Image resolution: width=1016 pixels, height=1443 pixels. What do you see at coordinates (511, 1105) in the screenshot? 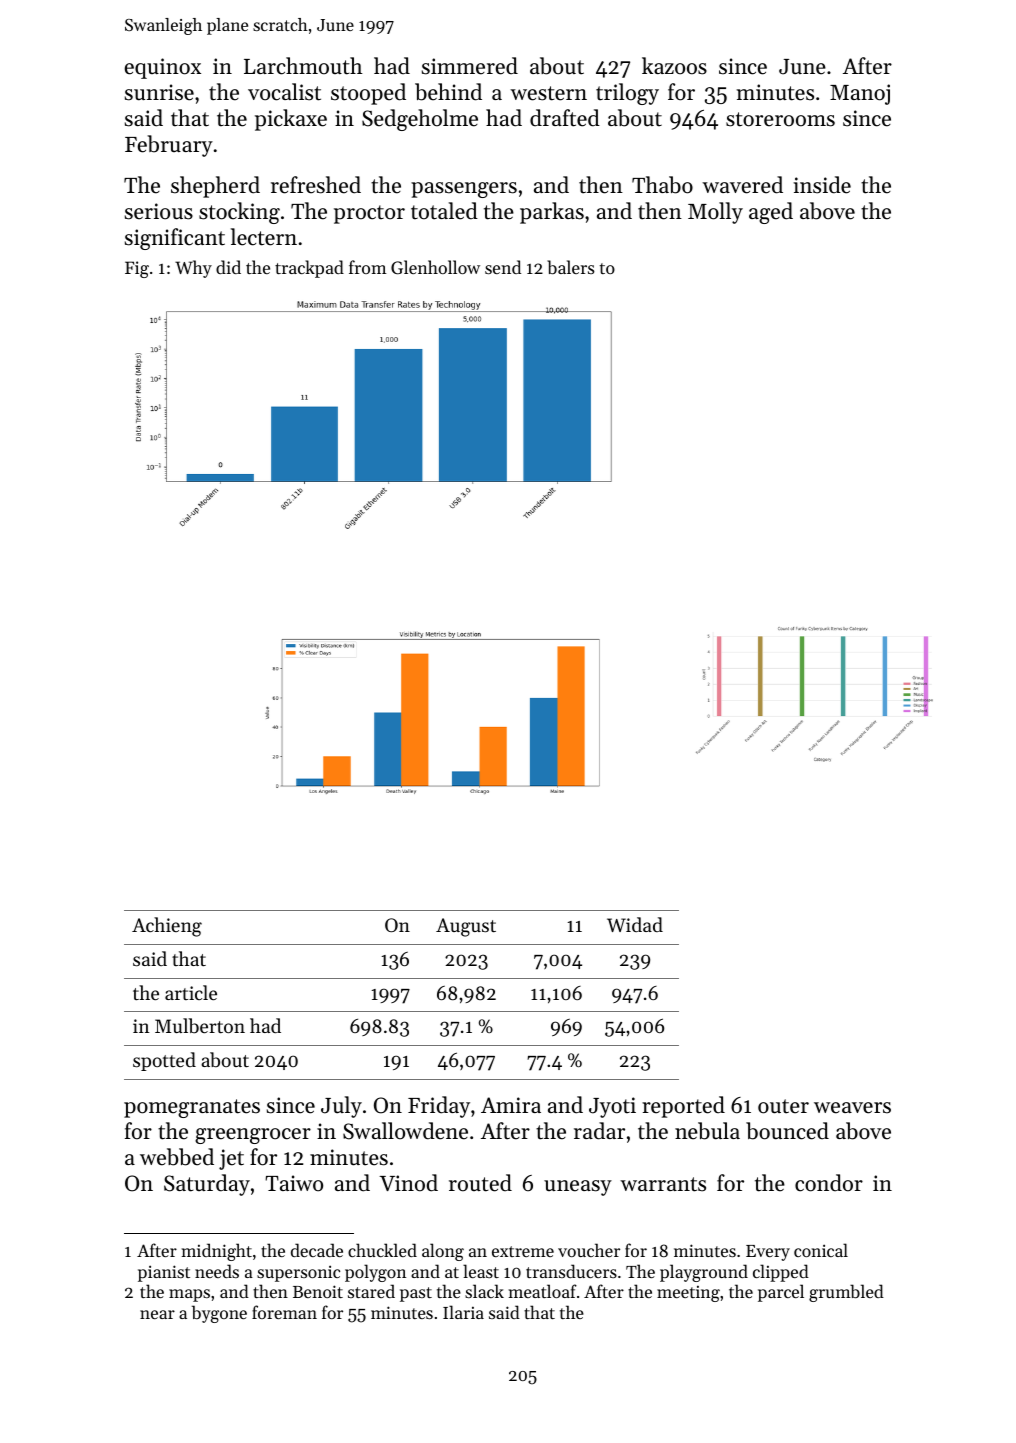
I see `Amira` at bounding box center [511, 1105].
